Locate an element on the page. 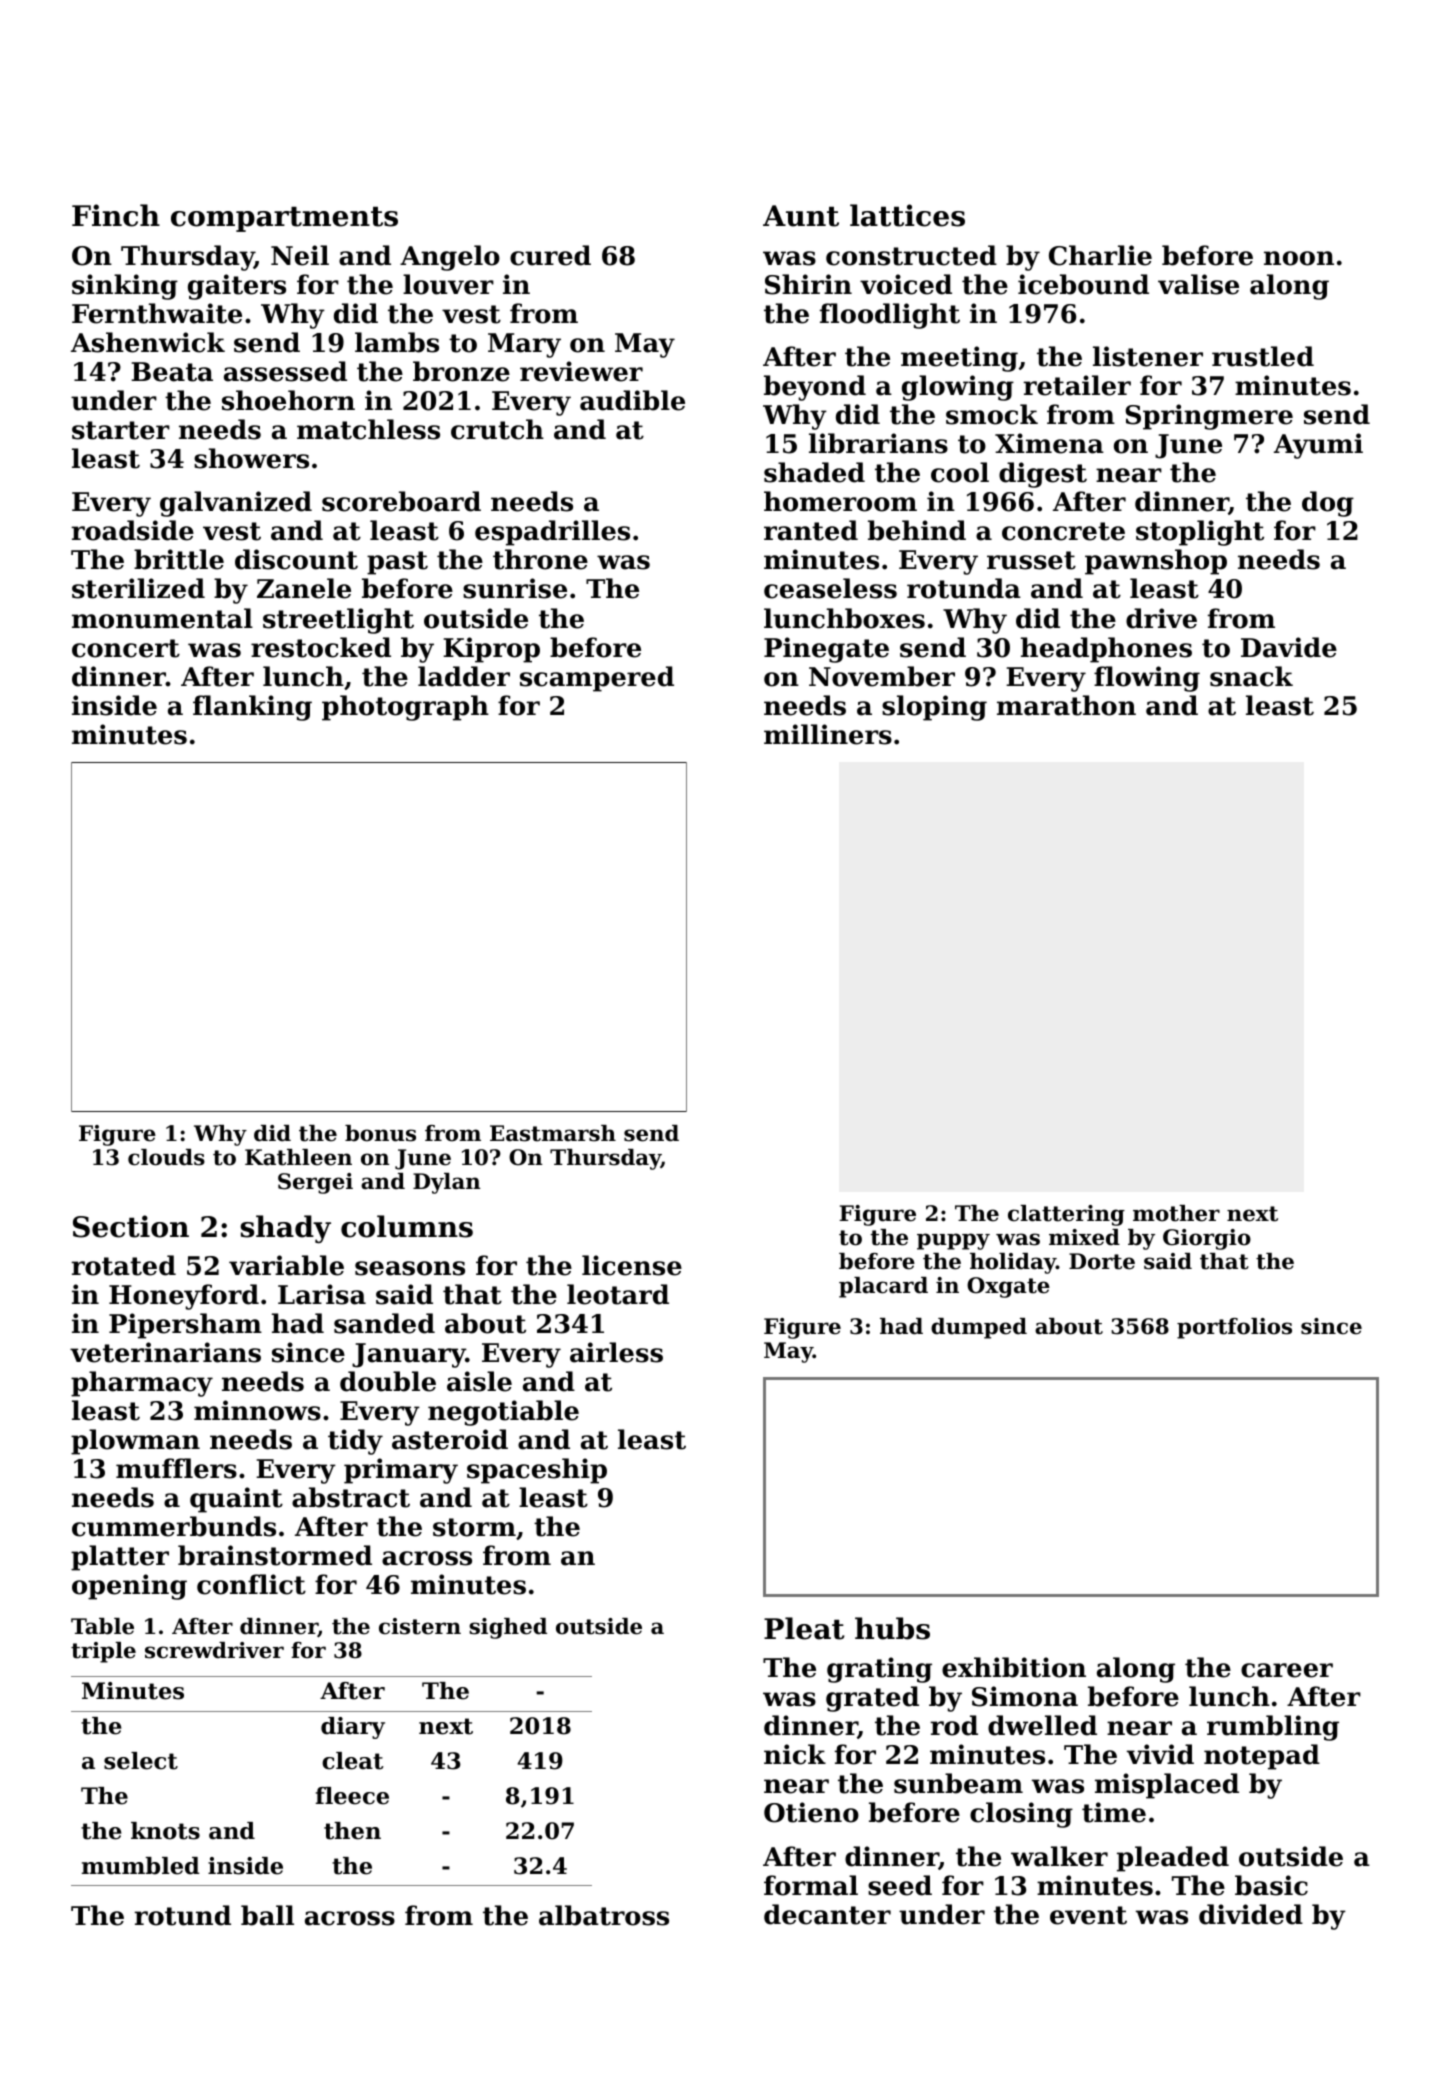  Charlie is located at coordinates (1100, 255).
